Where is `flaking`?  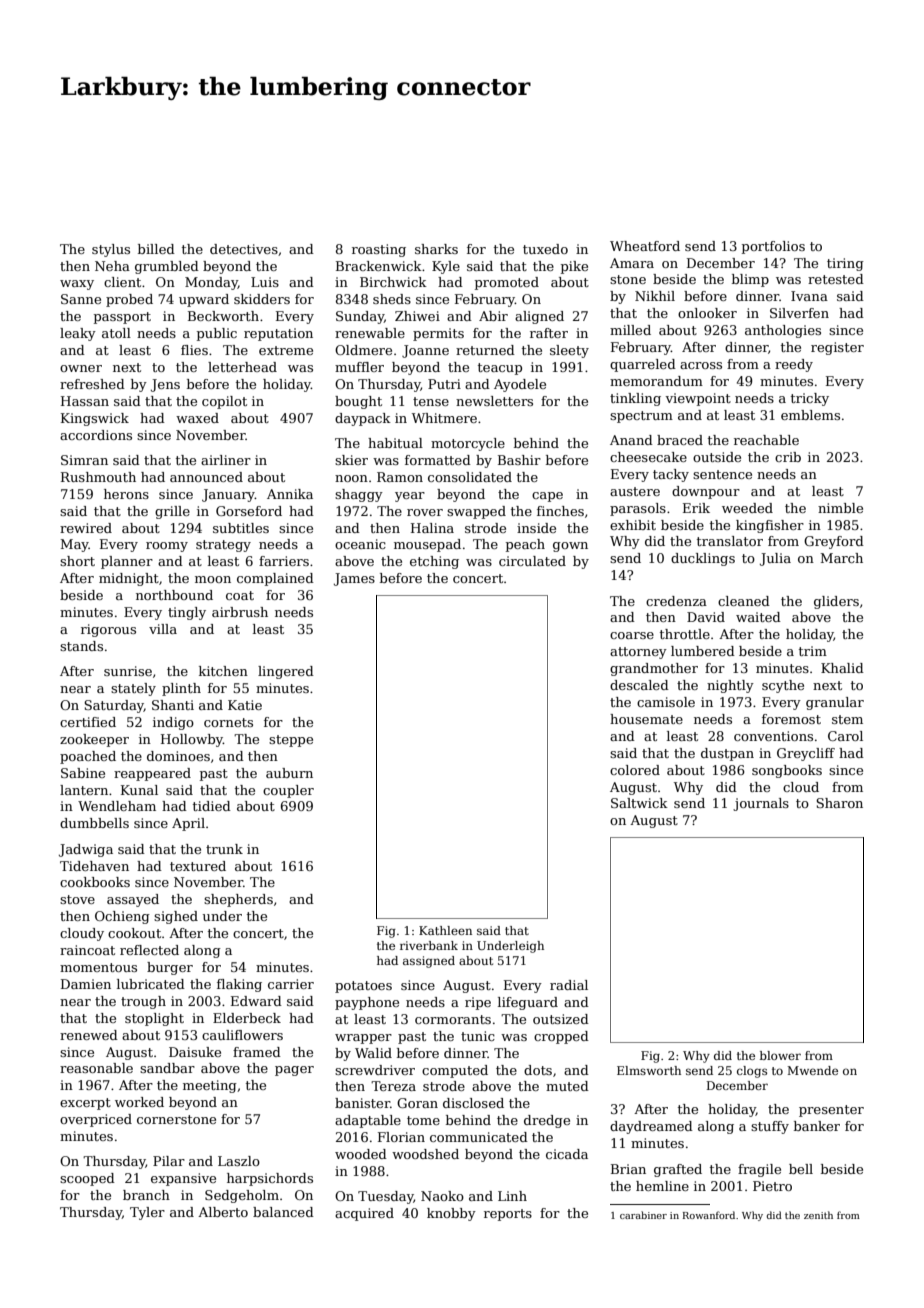 flaking is located at coordinates (239, 985).
